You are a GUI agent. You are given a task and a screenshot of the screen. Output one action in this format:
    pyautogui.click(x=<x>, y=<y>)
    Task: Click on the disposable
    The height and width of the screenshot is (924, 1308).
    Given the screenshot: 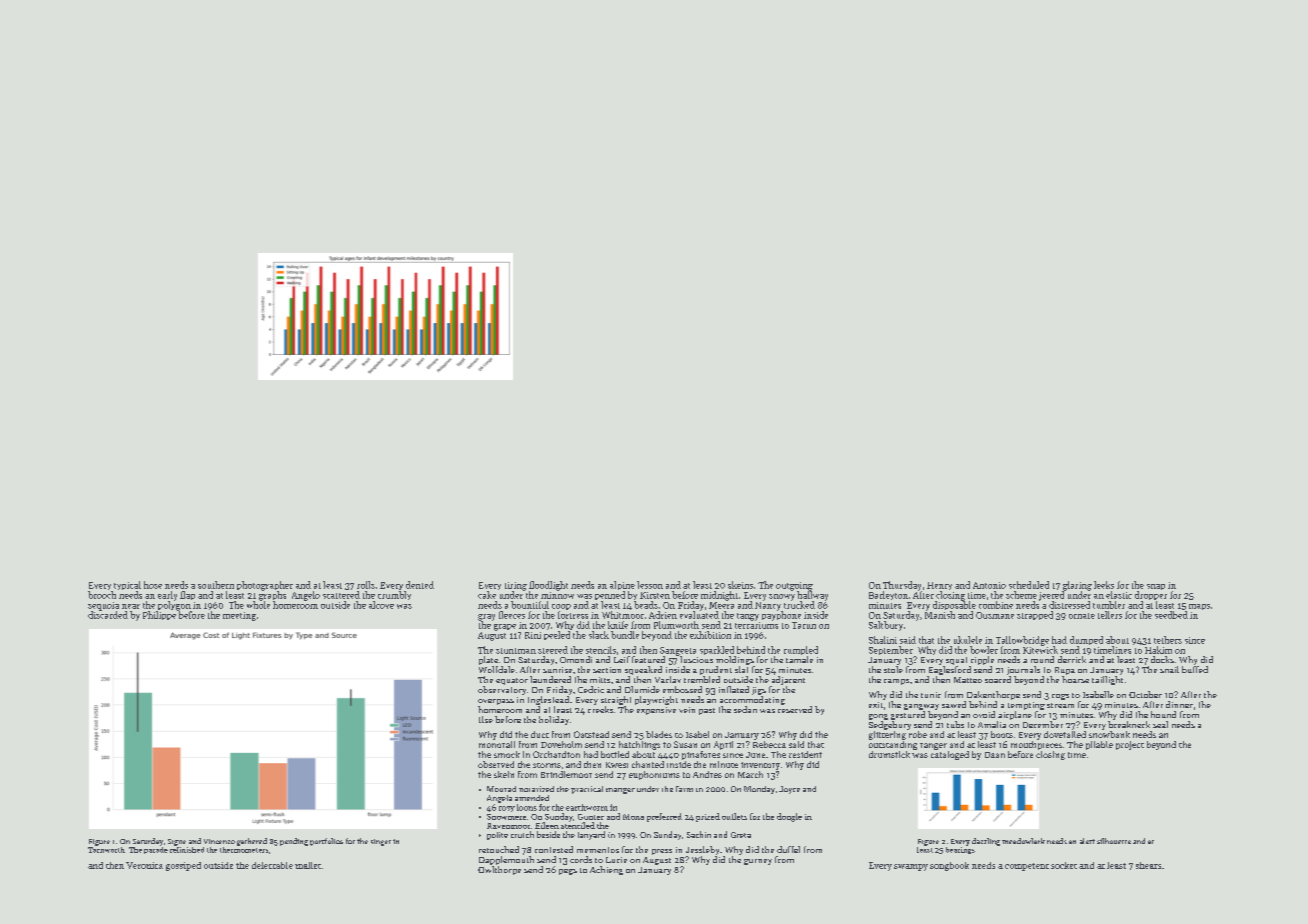 What is the action you would take?
    pyautogui.click(x=954, y=605)
